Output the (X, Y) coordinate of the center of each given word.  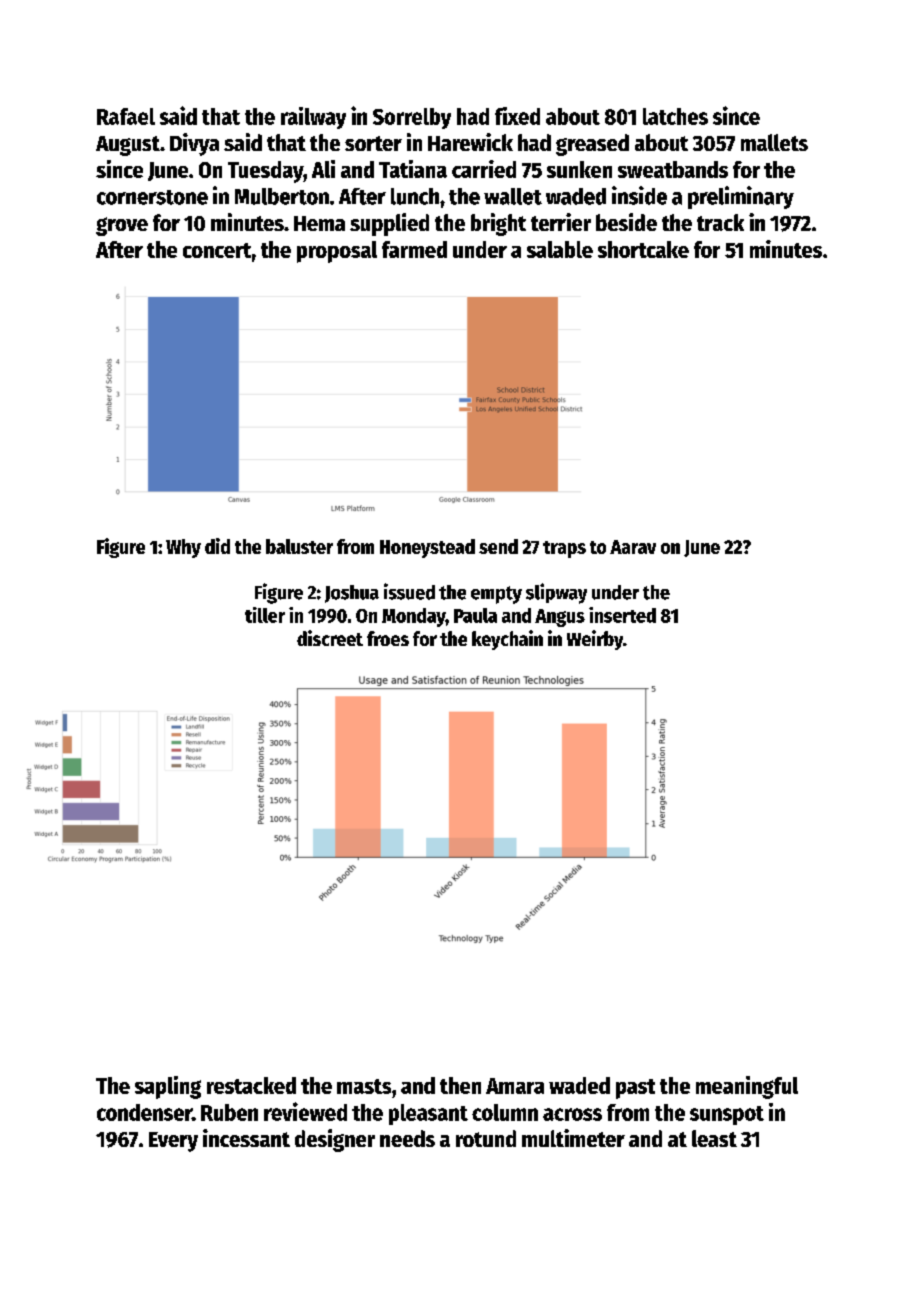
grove (122, 226)
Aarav (633, 547)
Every (173, 1142)
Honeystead (427, 548)
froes (388, 638)
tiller (265, 615)
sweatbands (673, 169)
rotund (486, 1138)
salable (560, 249)
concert (217, 250)
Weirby (595, 640)
